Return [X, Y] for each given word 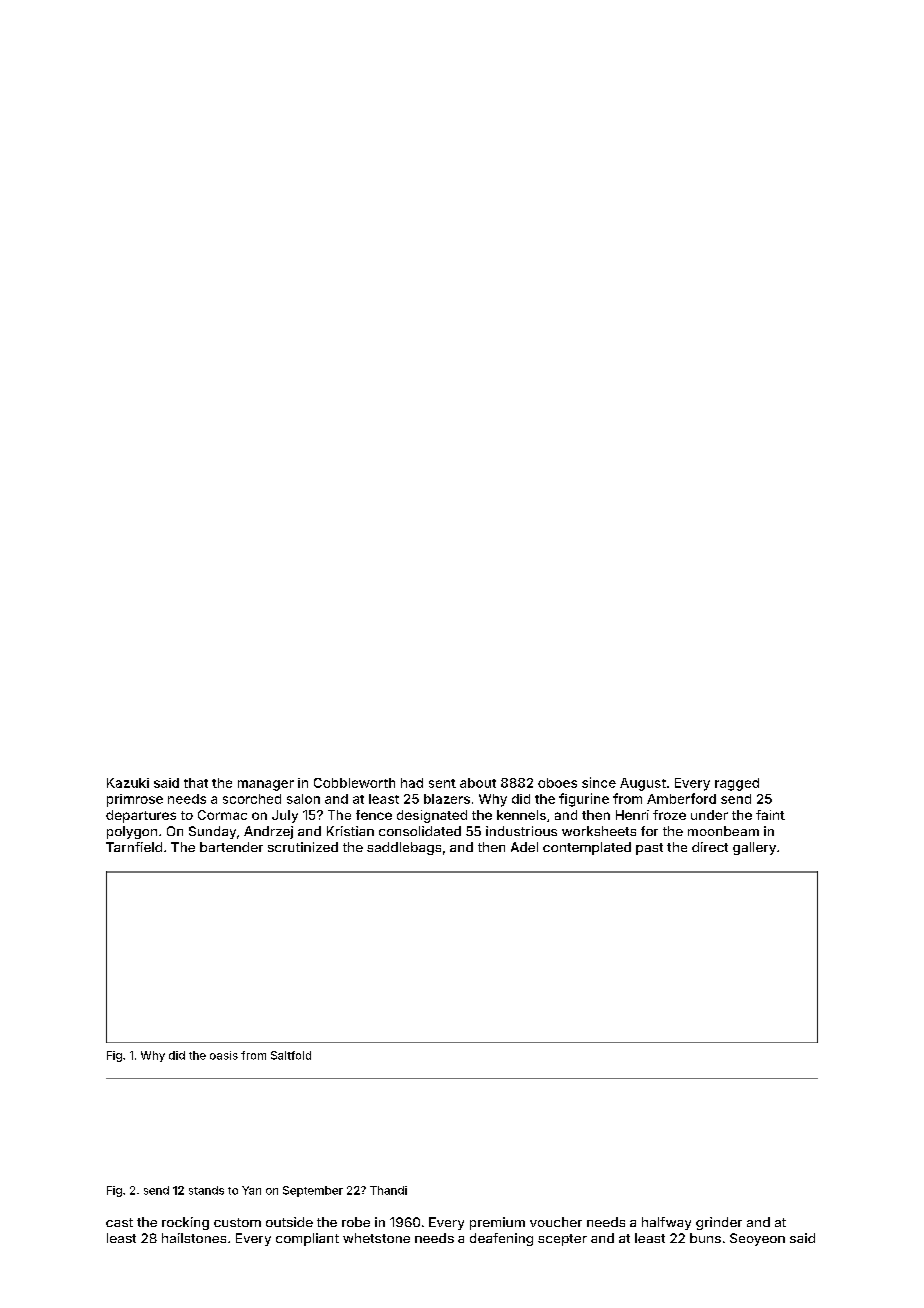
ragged [737, 784]
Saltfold [291, 1055]
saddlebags [404, 848]
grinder [719, 1223]
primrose [135, 800]
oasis [224, 1055]
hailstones [194, 1238]
